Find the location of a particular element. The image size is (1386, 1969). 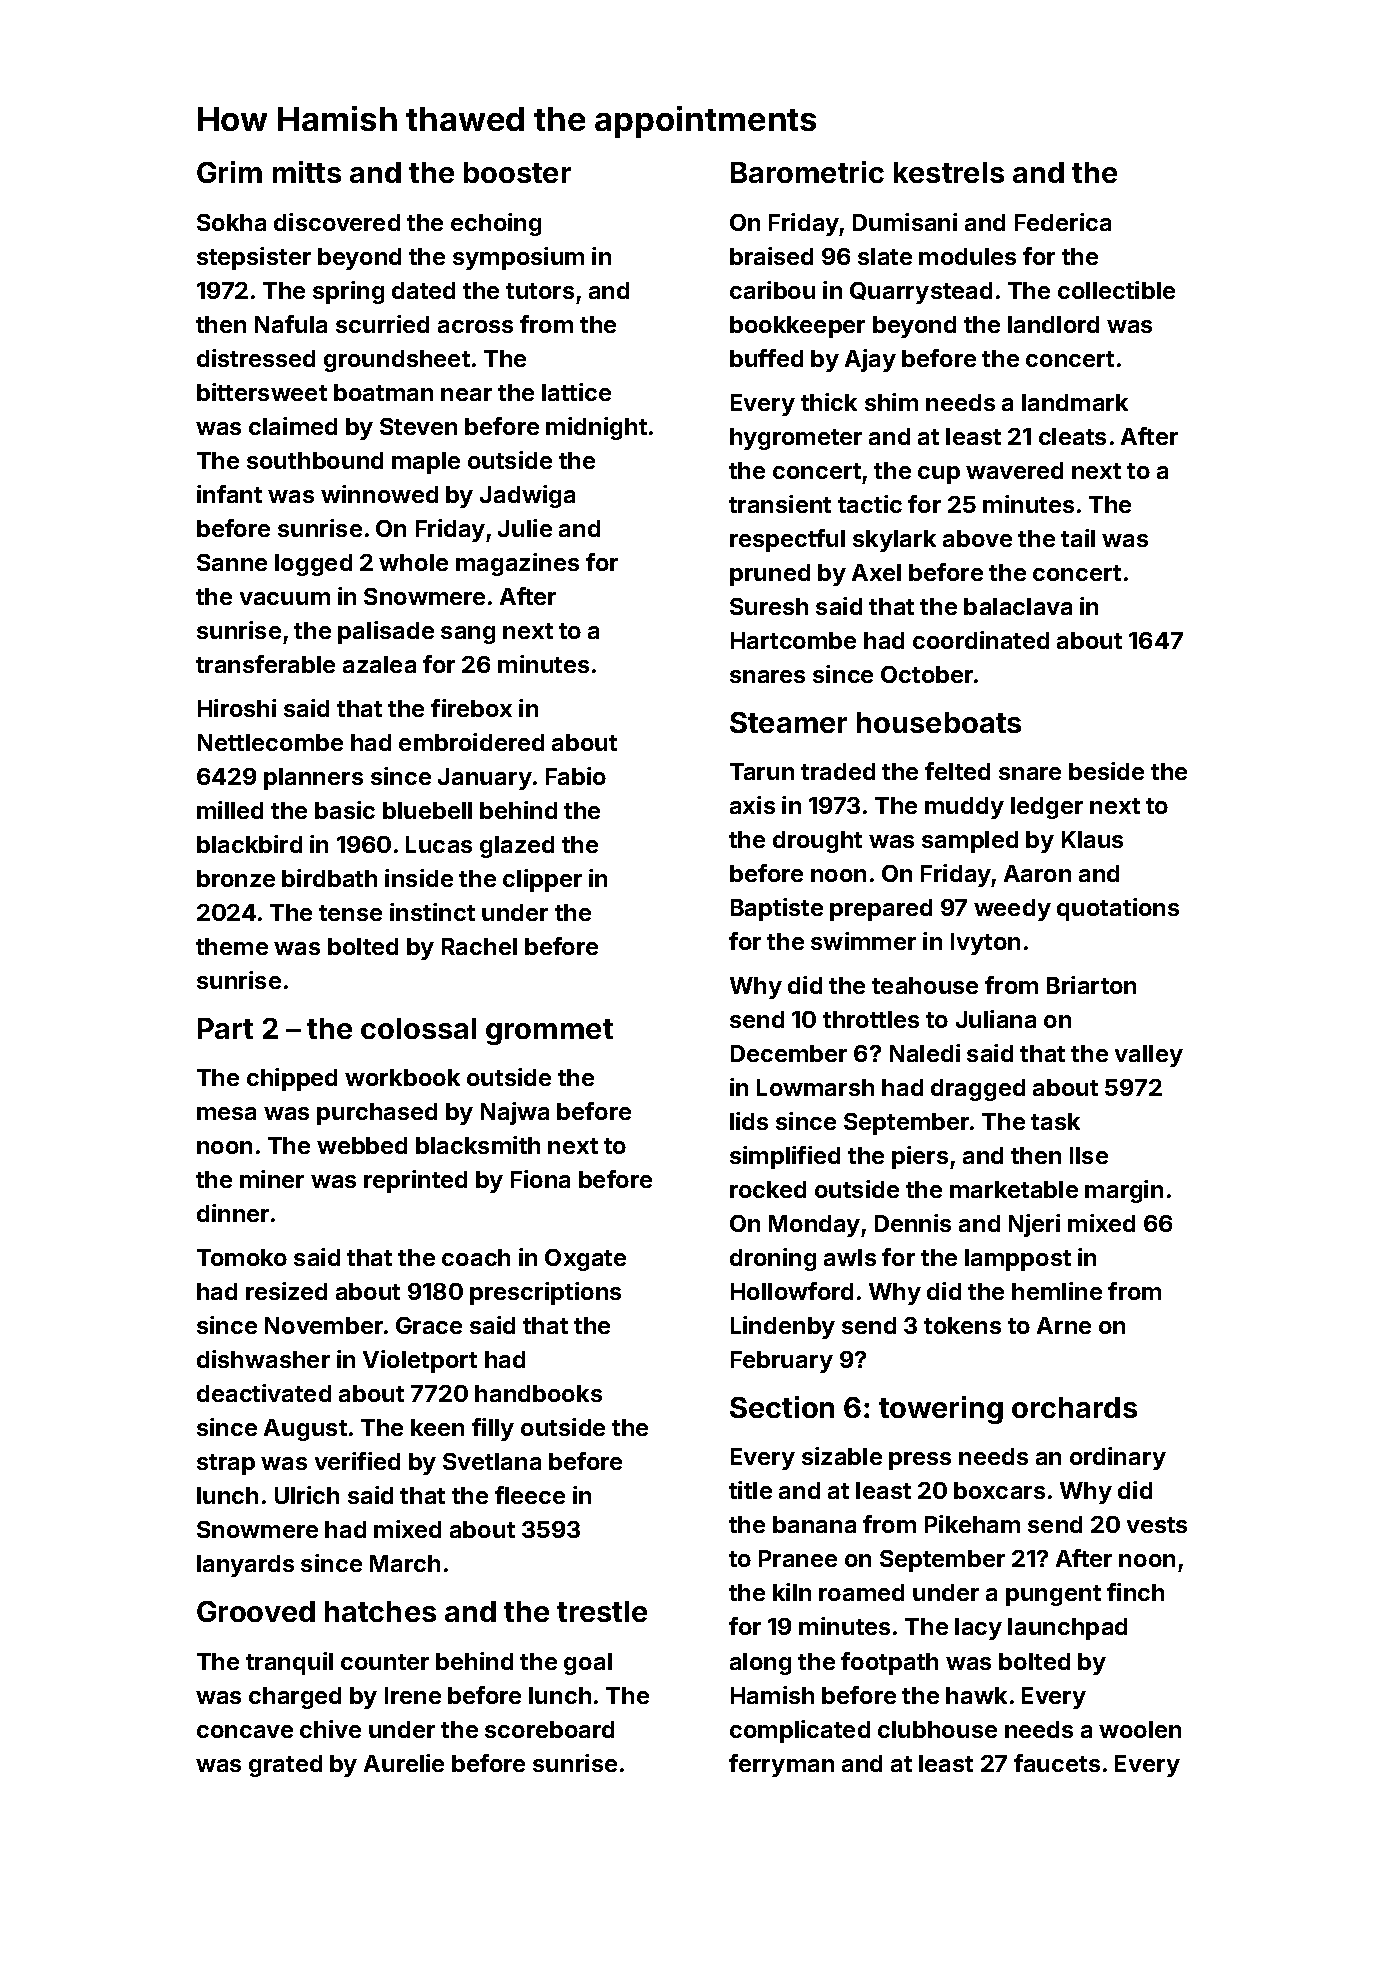

Monday is located at coordinates (814, 1226).
